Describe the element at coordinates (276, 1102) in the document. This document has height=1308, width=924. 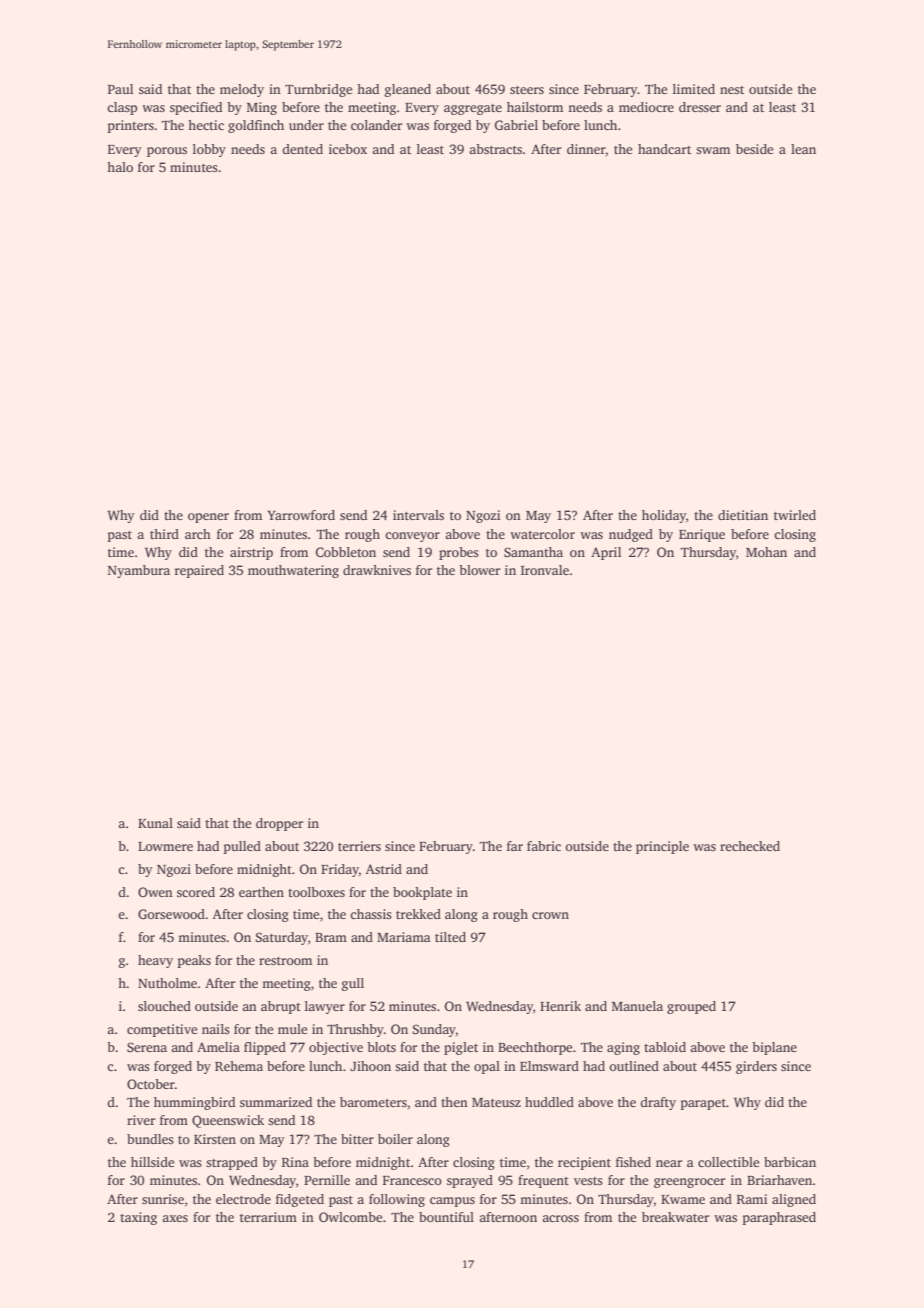
I see `summarized` at that location.
